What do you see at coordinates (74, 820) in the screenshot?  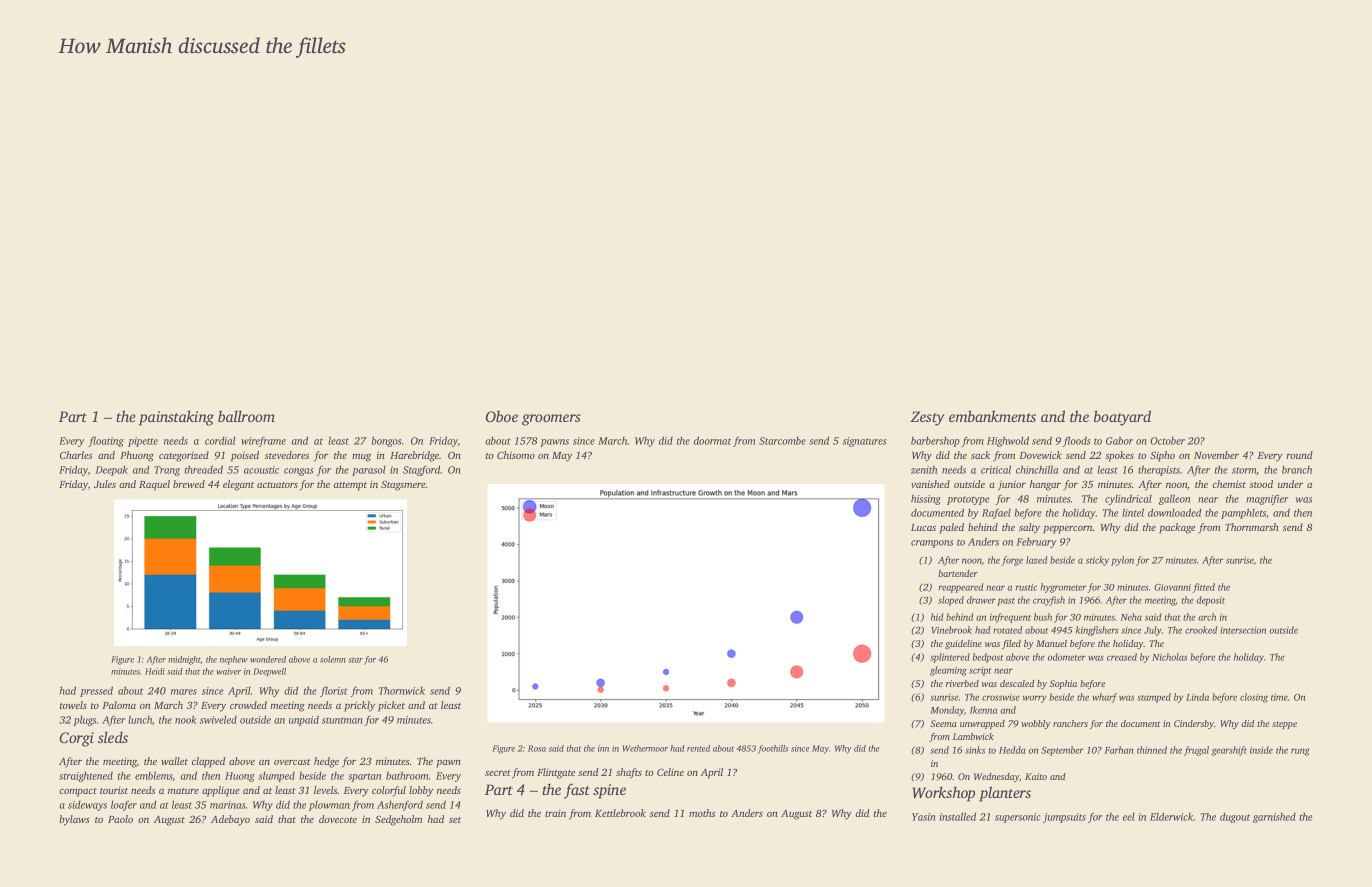 I see `bylaws` at bounding box center [74, 820].
